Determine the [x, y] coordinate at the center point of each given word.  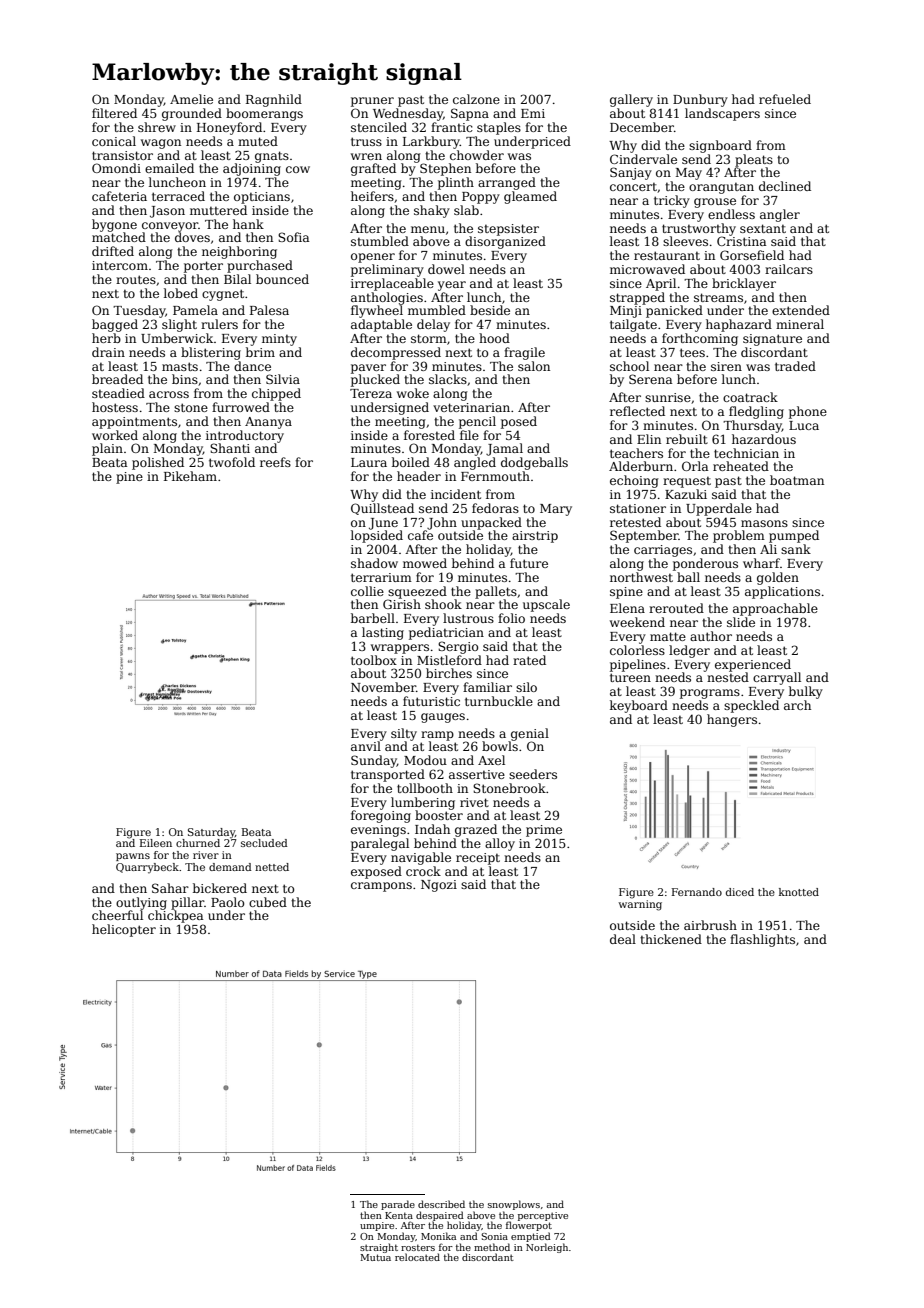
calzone [476, 99]
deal [623, 939]
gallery [631, 100]
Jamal [504, 449]
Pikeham [190, 476]
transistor [122, 155]
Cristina [741, 241]
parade [398, 1205]
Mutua [375, 1257]
